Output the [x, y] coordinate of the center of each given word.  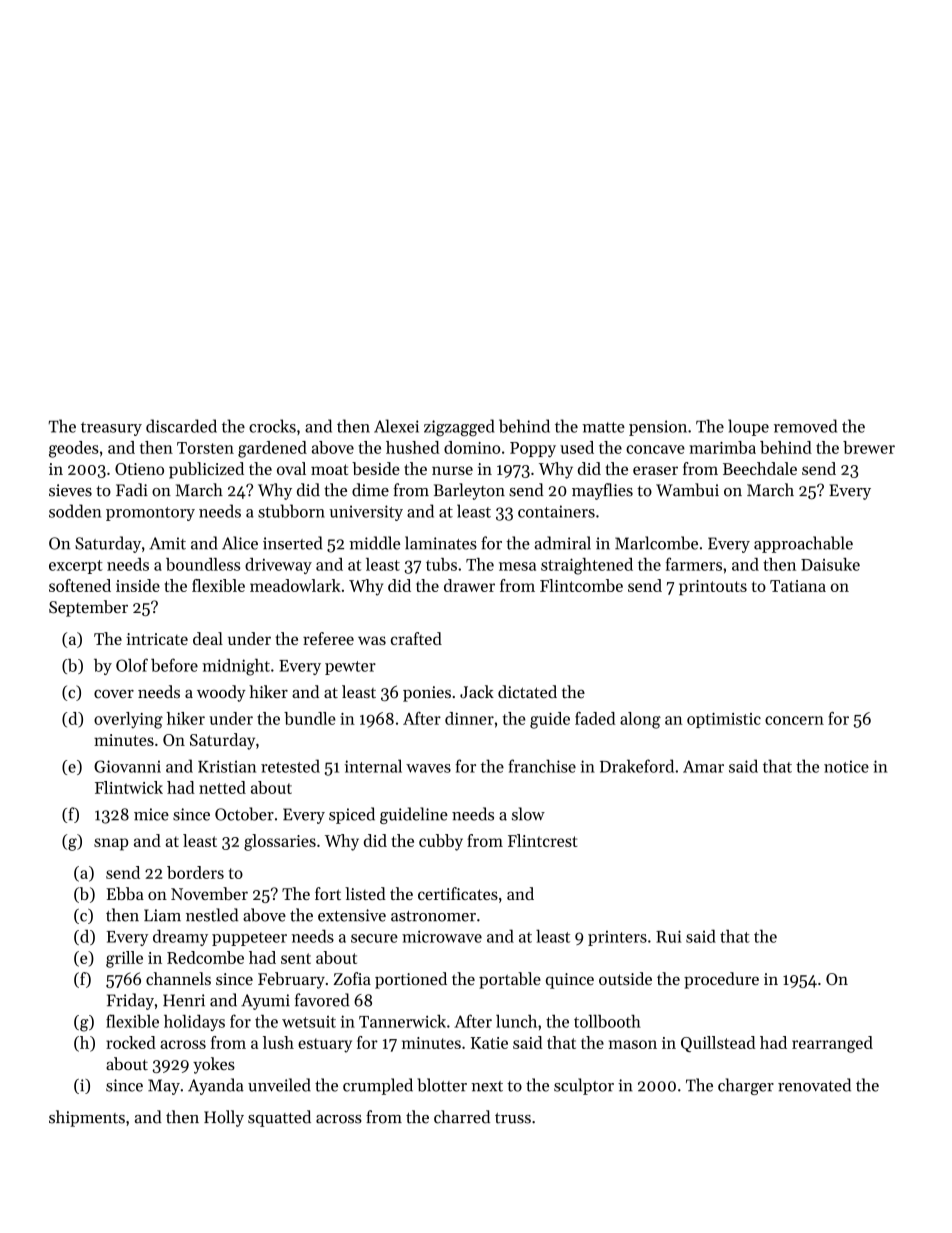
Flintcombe [581, 585]
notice [846, 766]
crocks [272, 426]
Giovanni [127, 766]
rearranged [832, 1044]
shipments [87, 1118]
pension [658, 428]
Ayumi [265, 1002]
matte [603, 427]
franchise [542, 766]
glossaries [280, 842]
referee [328, 638]
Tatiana [798, 586]
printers [617, 938]
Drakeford [637, 766]
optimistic [724, 720]
